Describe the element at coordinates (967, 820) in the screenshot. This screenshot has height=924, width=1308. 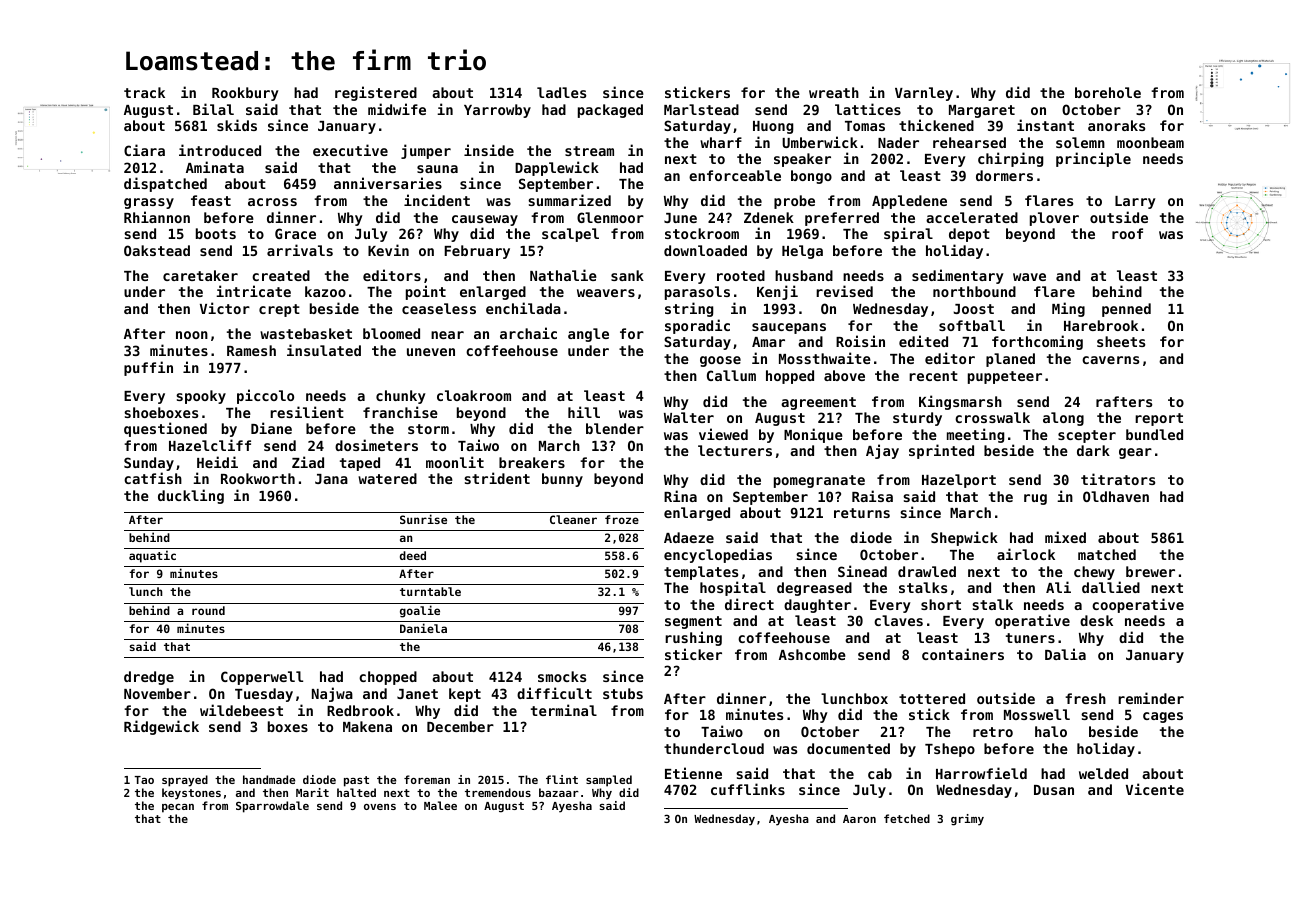
I see `grimy` at that location.
